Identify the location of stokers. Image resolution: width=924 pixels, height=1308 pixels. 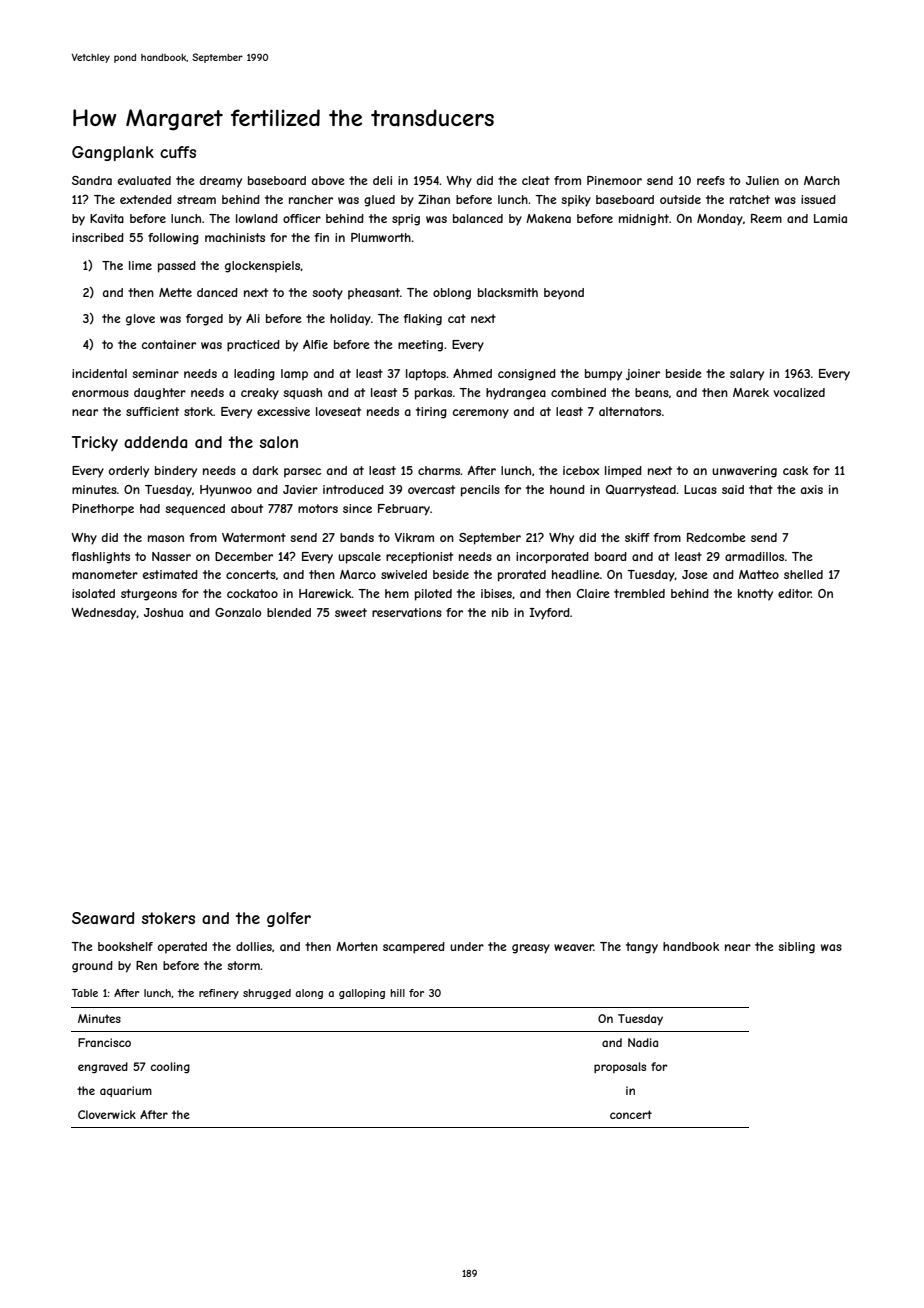
(168, 918).
